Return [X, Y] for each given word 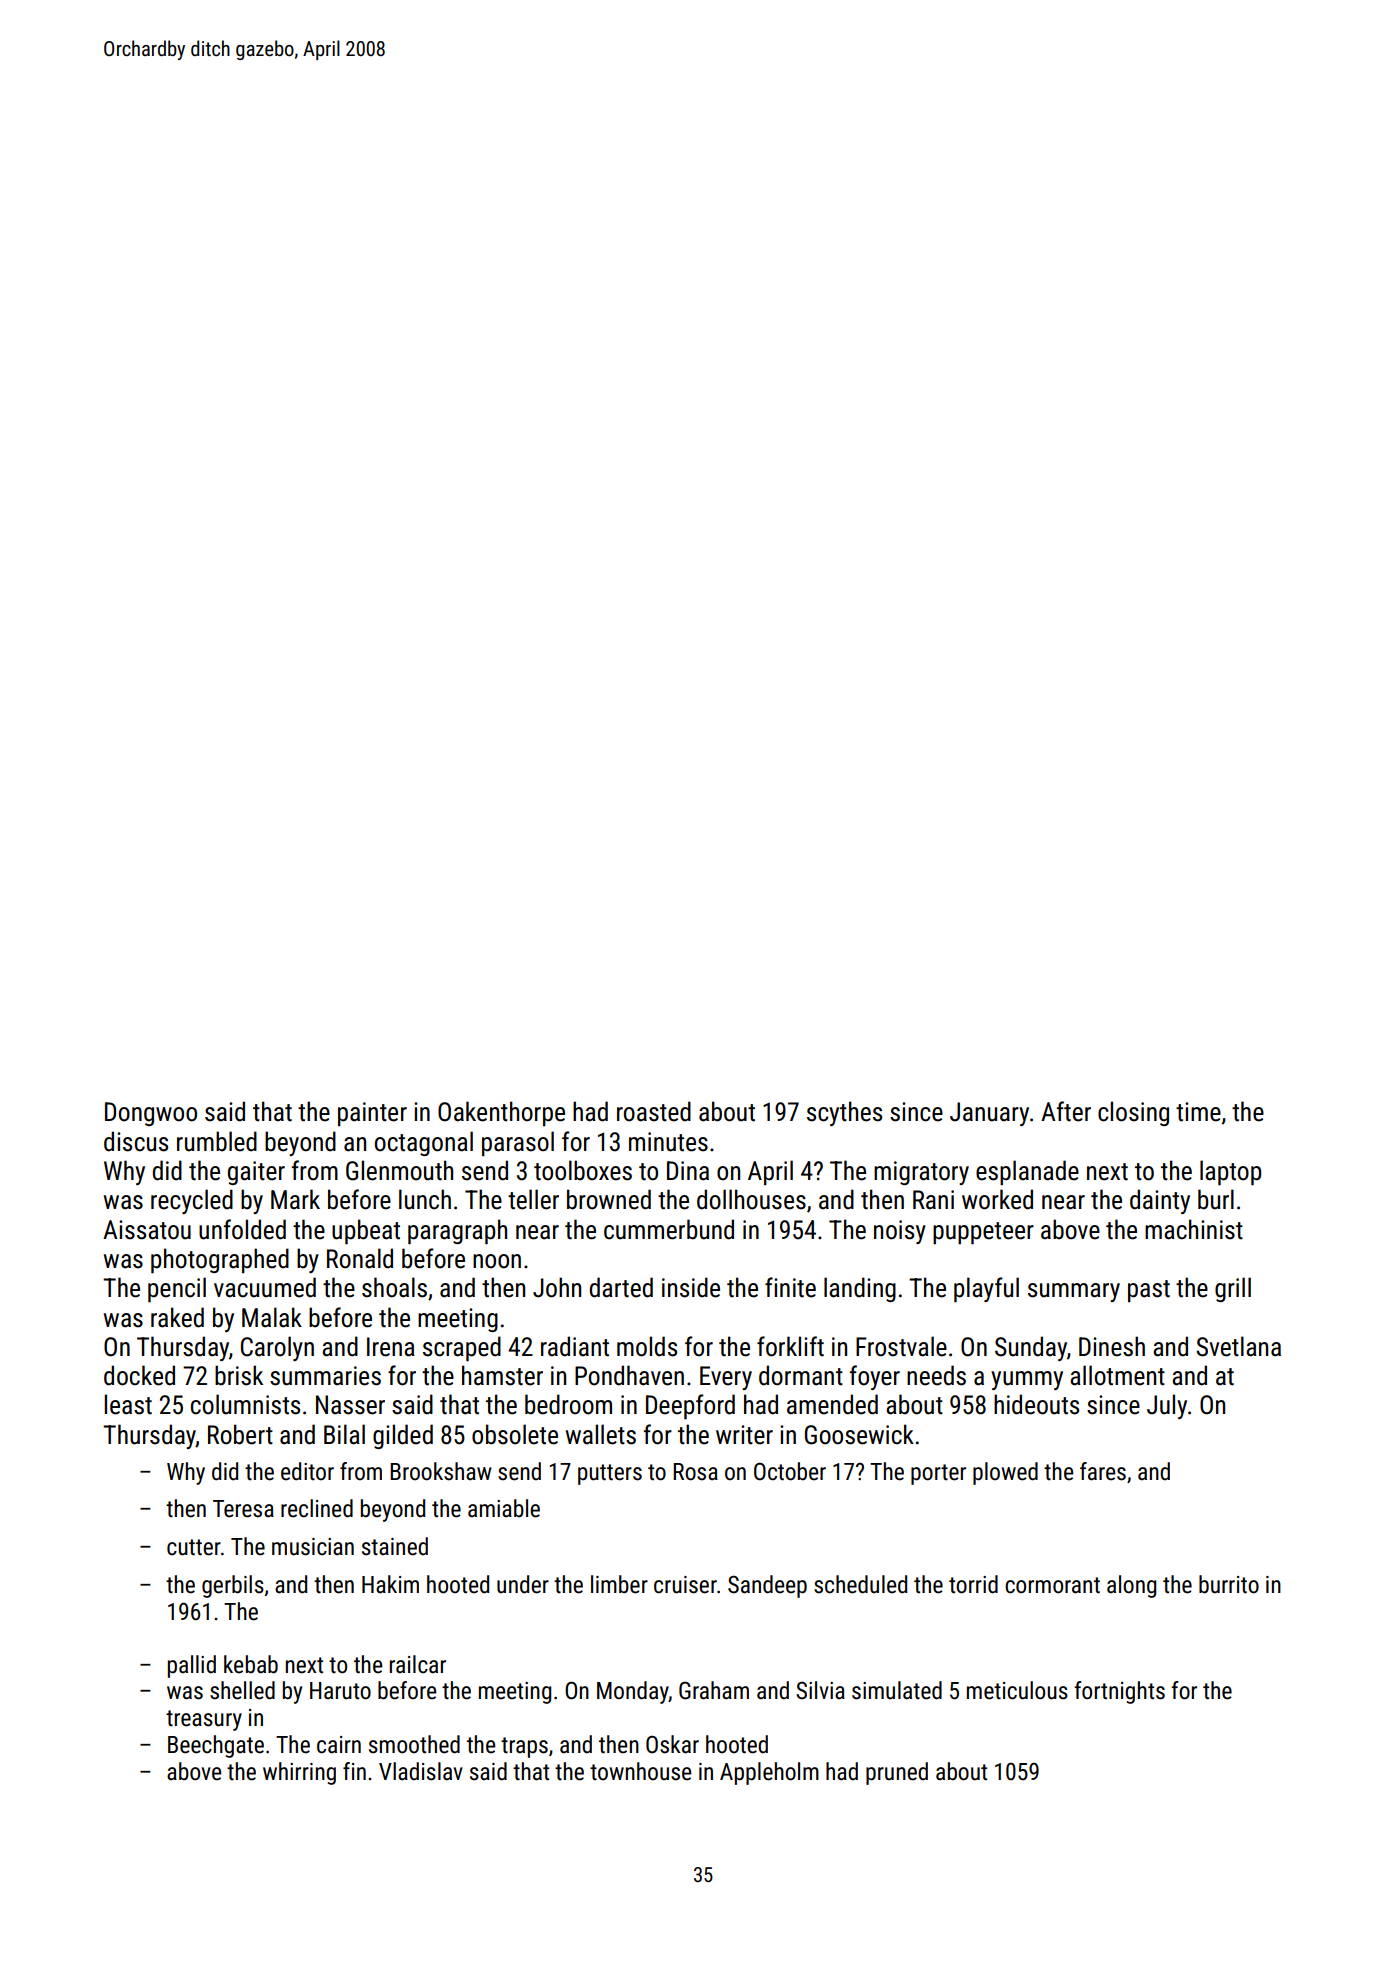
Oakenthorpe [501, 1113]
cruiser [685, 1585]
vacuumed [265, 1287]
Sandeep [767, 1586]
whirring [299, 1773]
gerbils [233, 1586]
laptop [1230, 1172]
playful [986, 1289]
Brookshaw [440, 1471]
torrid [973, 1584]
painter [372, 1114]
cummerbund [669, 1229]
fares [1103, 1471]
